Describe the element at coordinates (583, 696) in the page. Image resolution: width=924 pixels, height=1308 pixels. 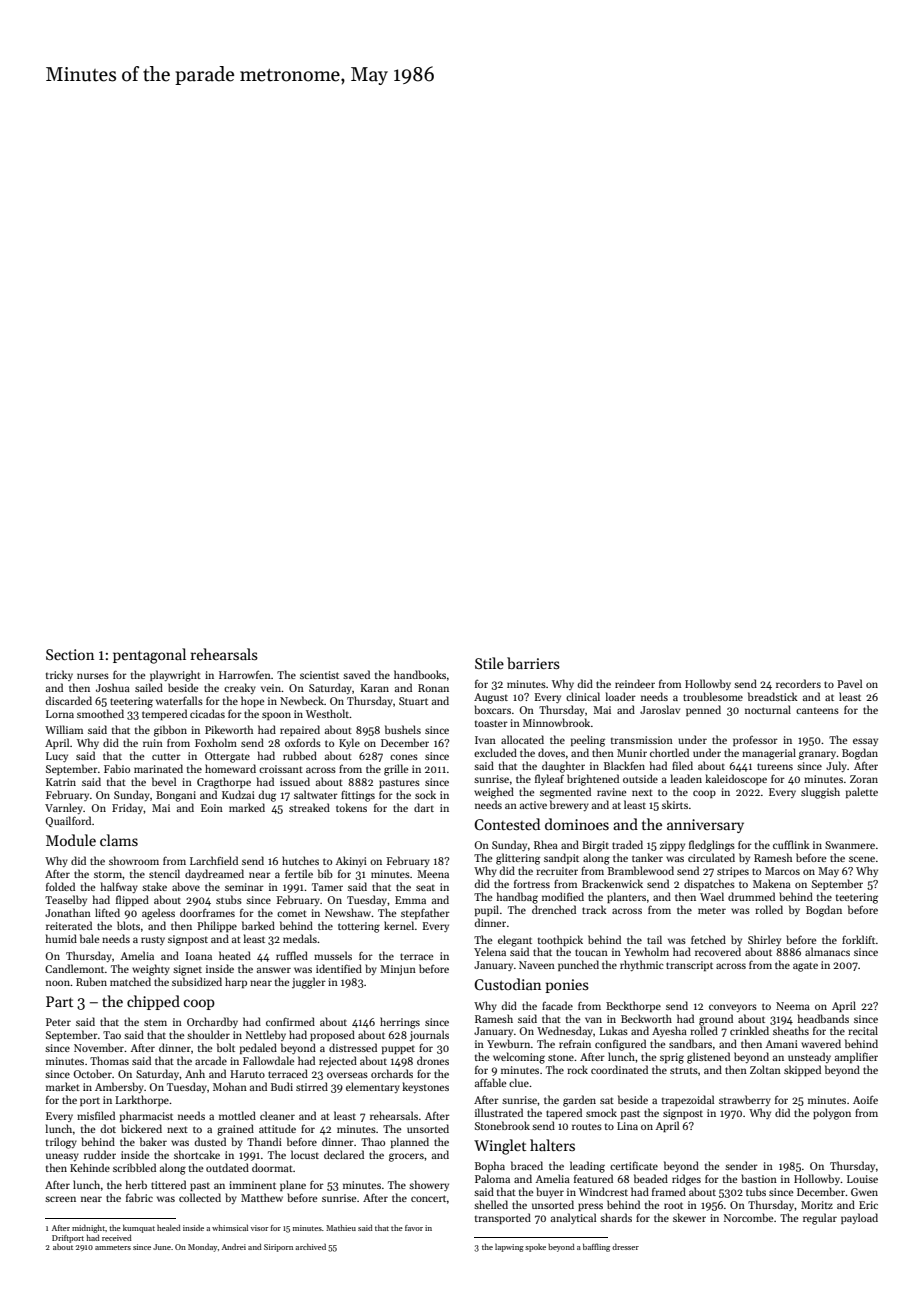
I see `clinical` at that location.
